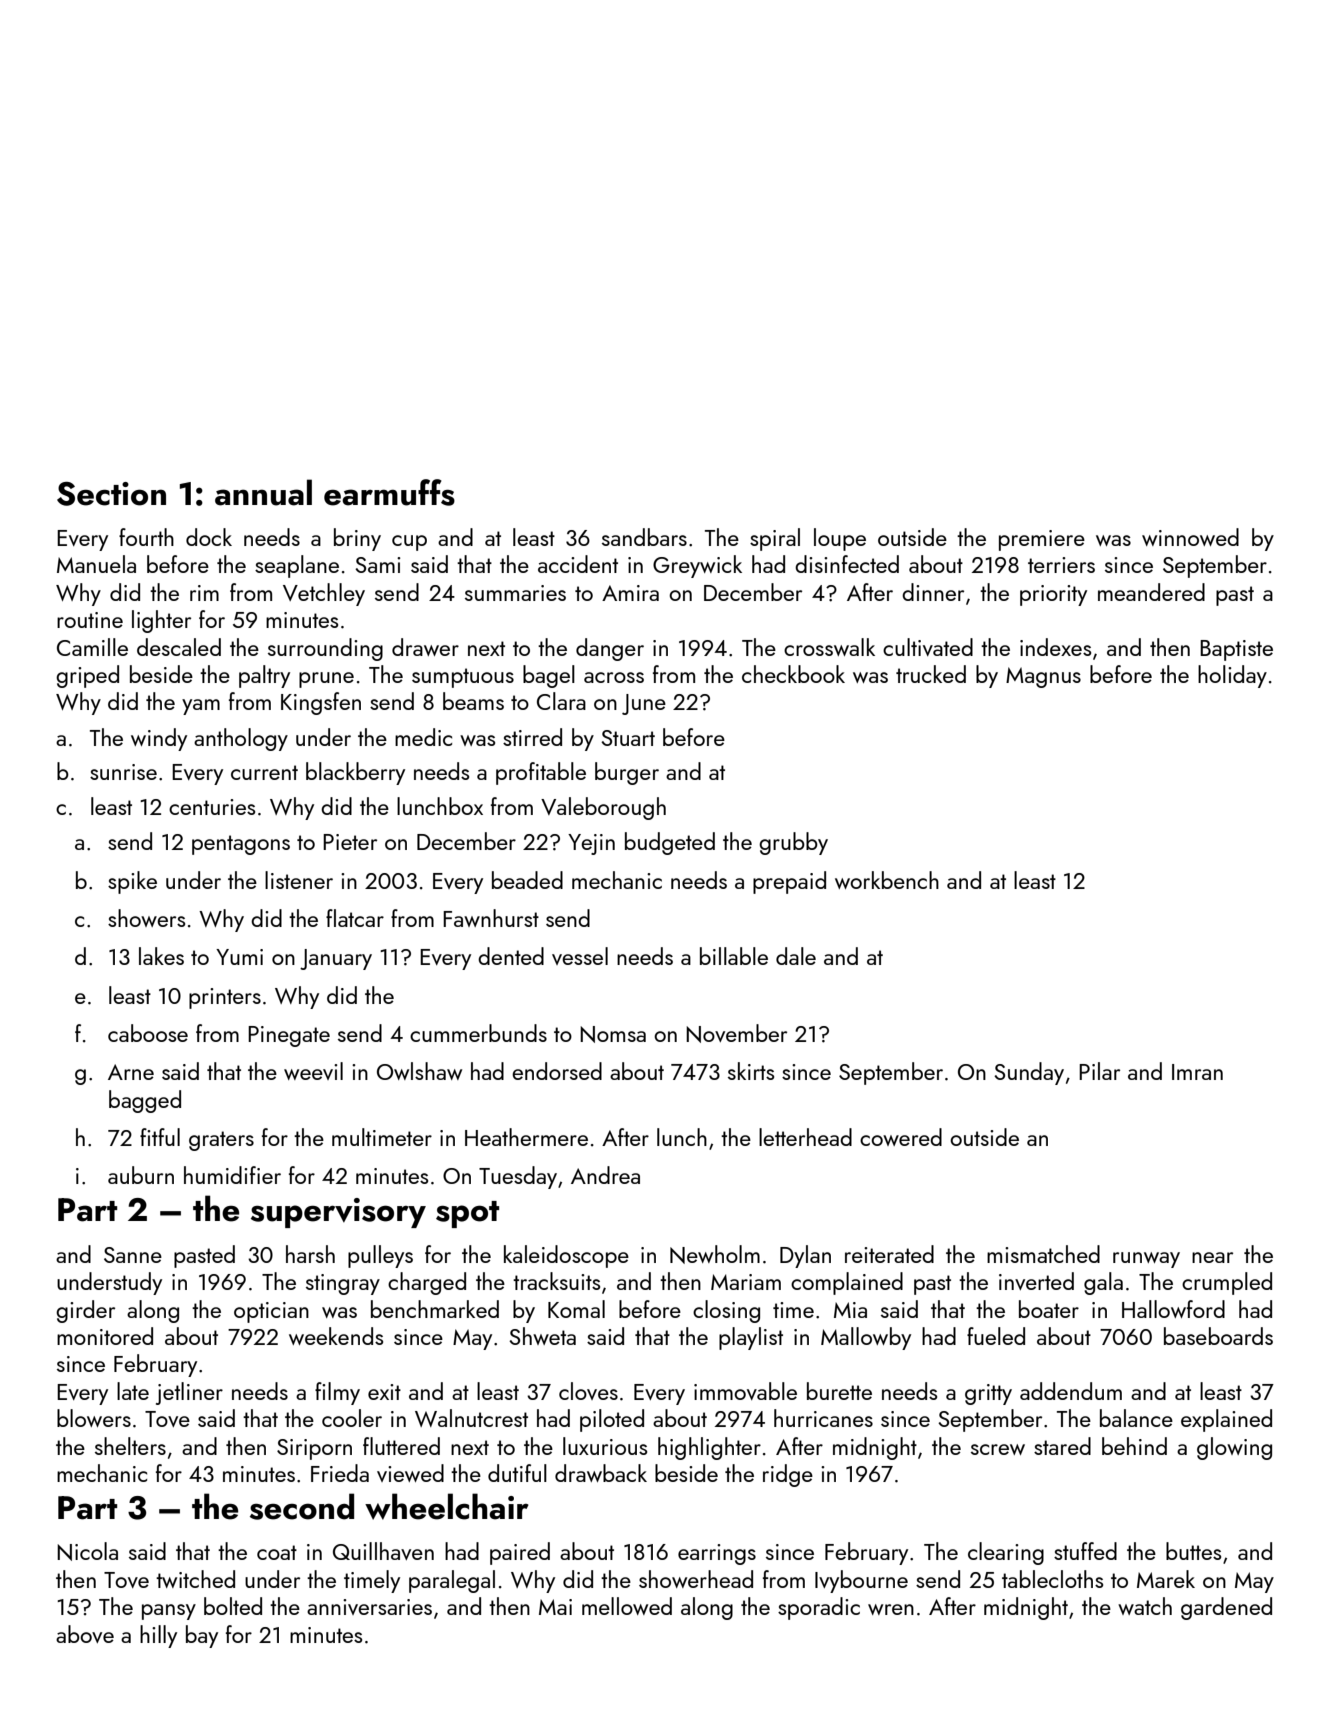  Describe the element at coordinates (644, 537) in the image. I see `sandbars` at that location.
